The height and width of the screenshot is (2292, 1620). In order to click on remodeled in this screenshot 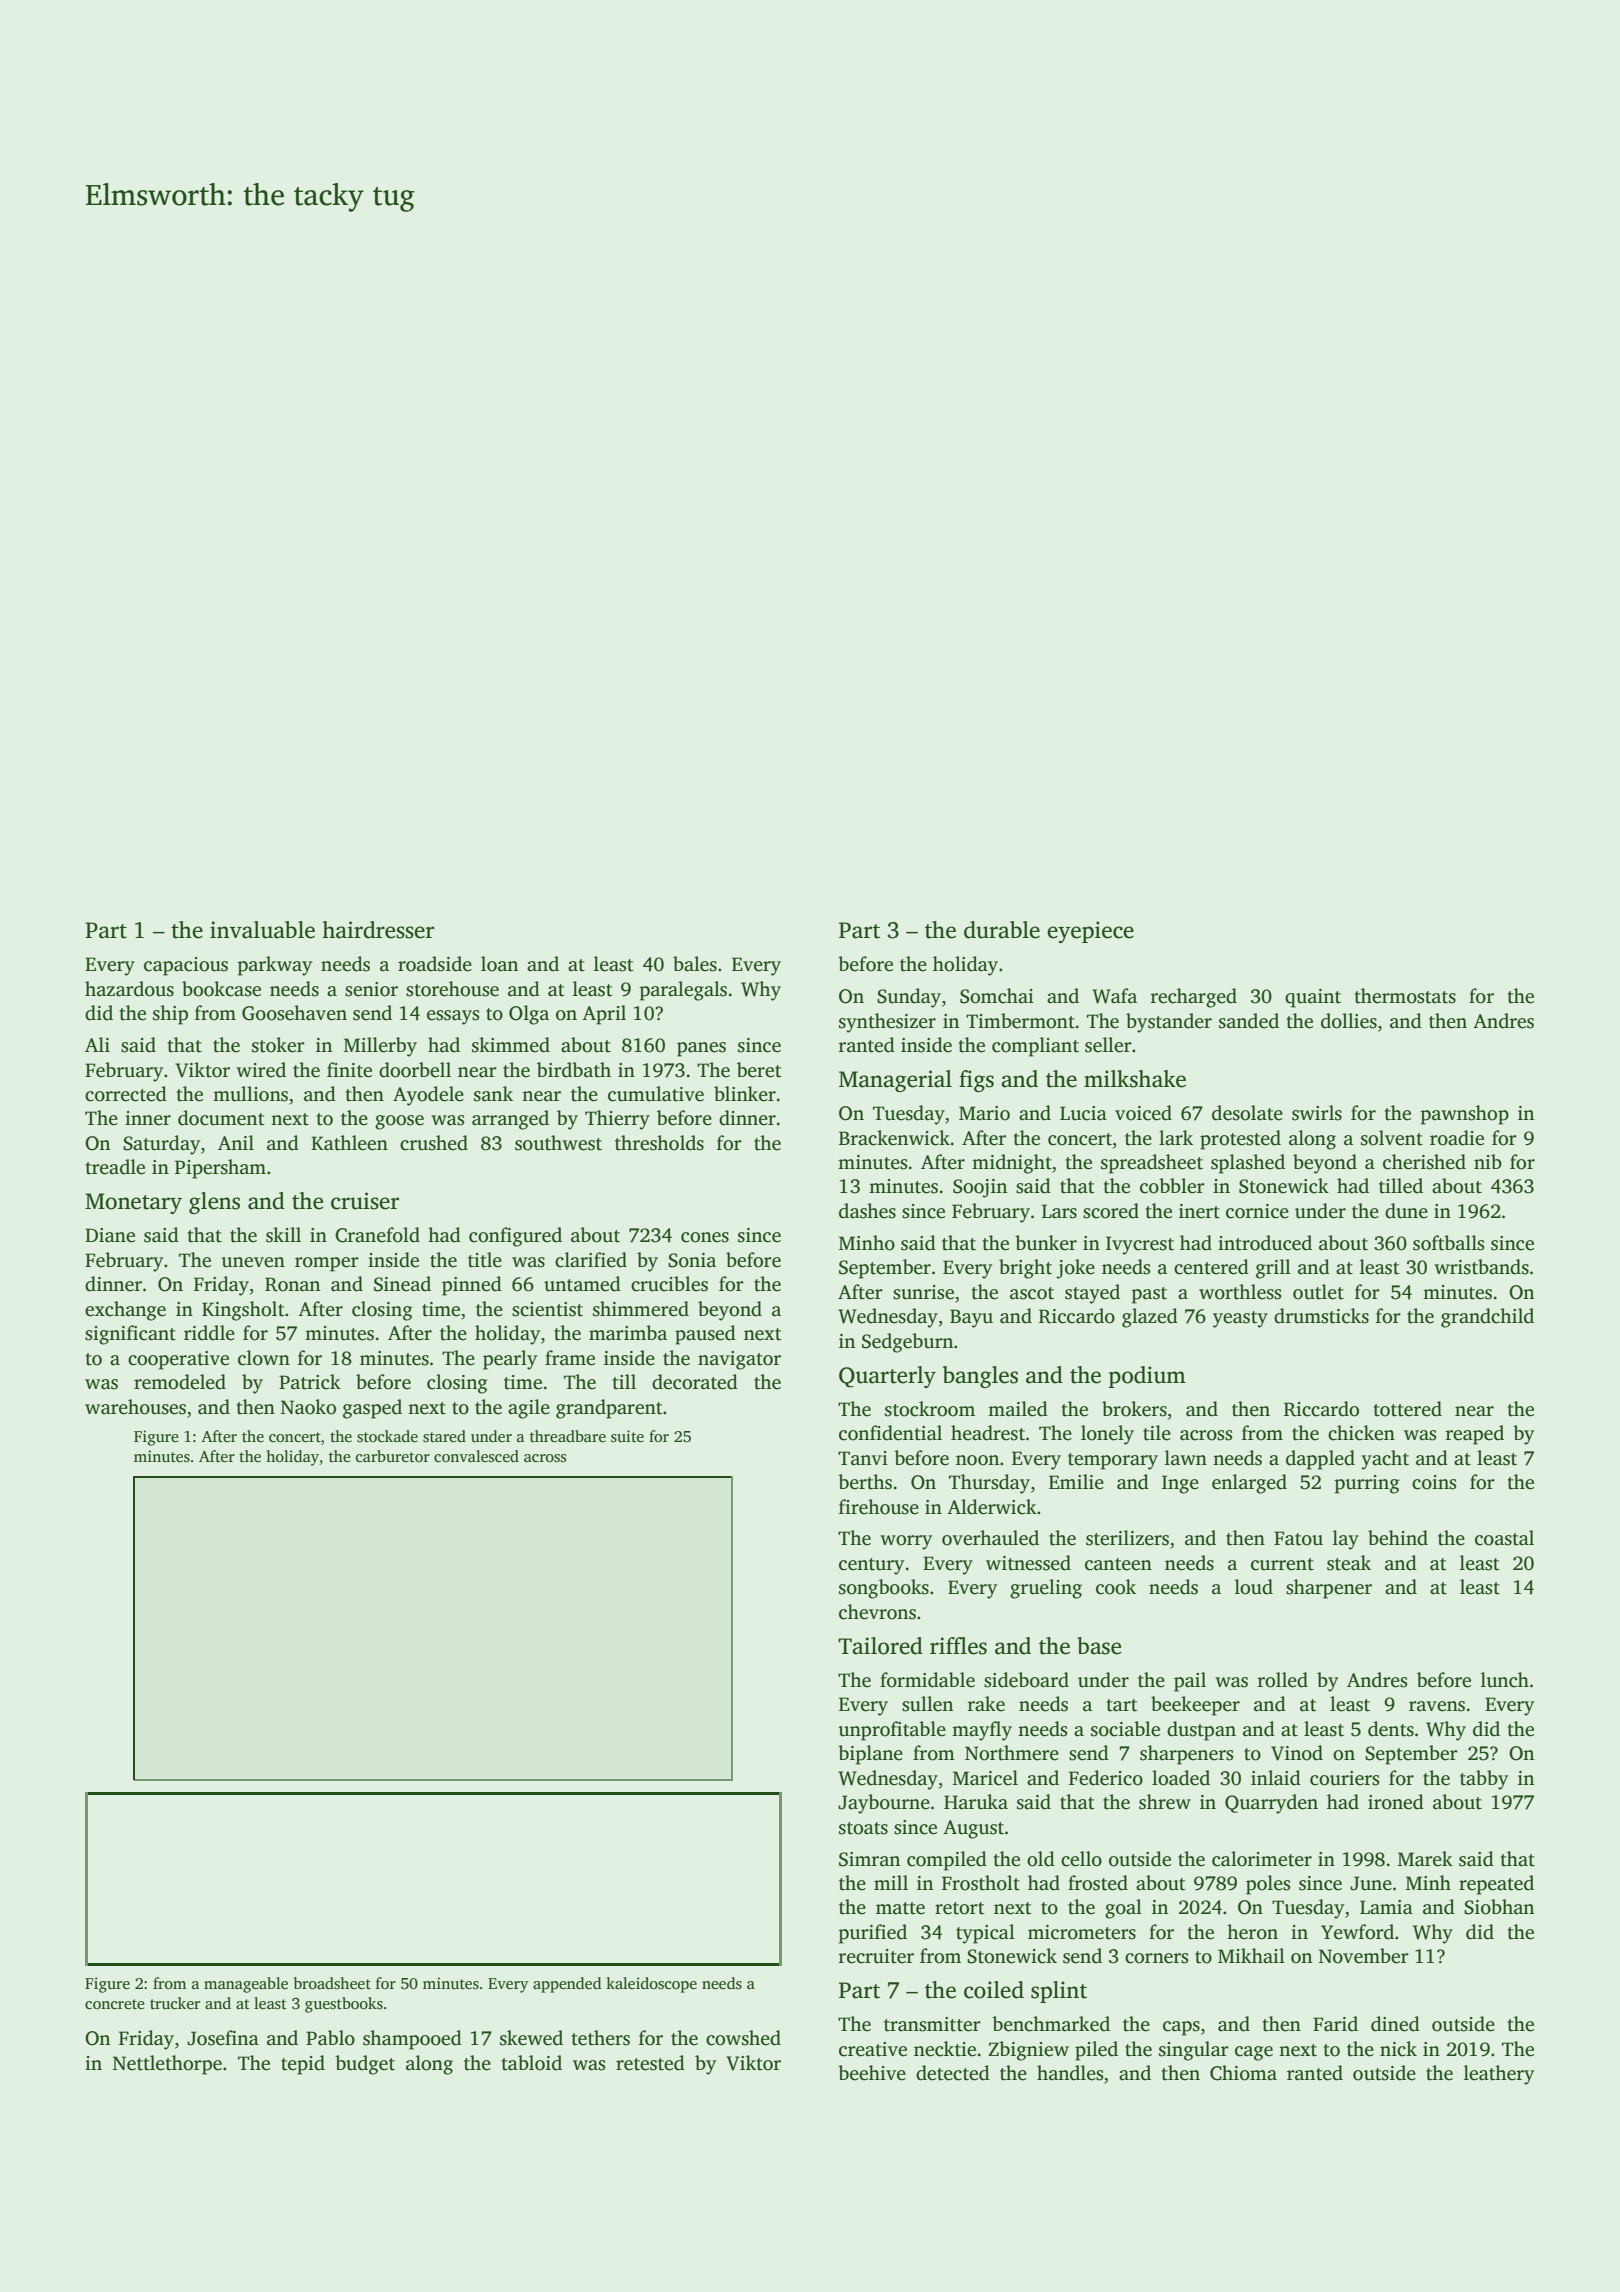, I will do `click(180, 1382)`.
